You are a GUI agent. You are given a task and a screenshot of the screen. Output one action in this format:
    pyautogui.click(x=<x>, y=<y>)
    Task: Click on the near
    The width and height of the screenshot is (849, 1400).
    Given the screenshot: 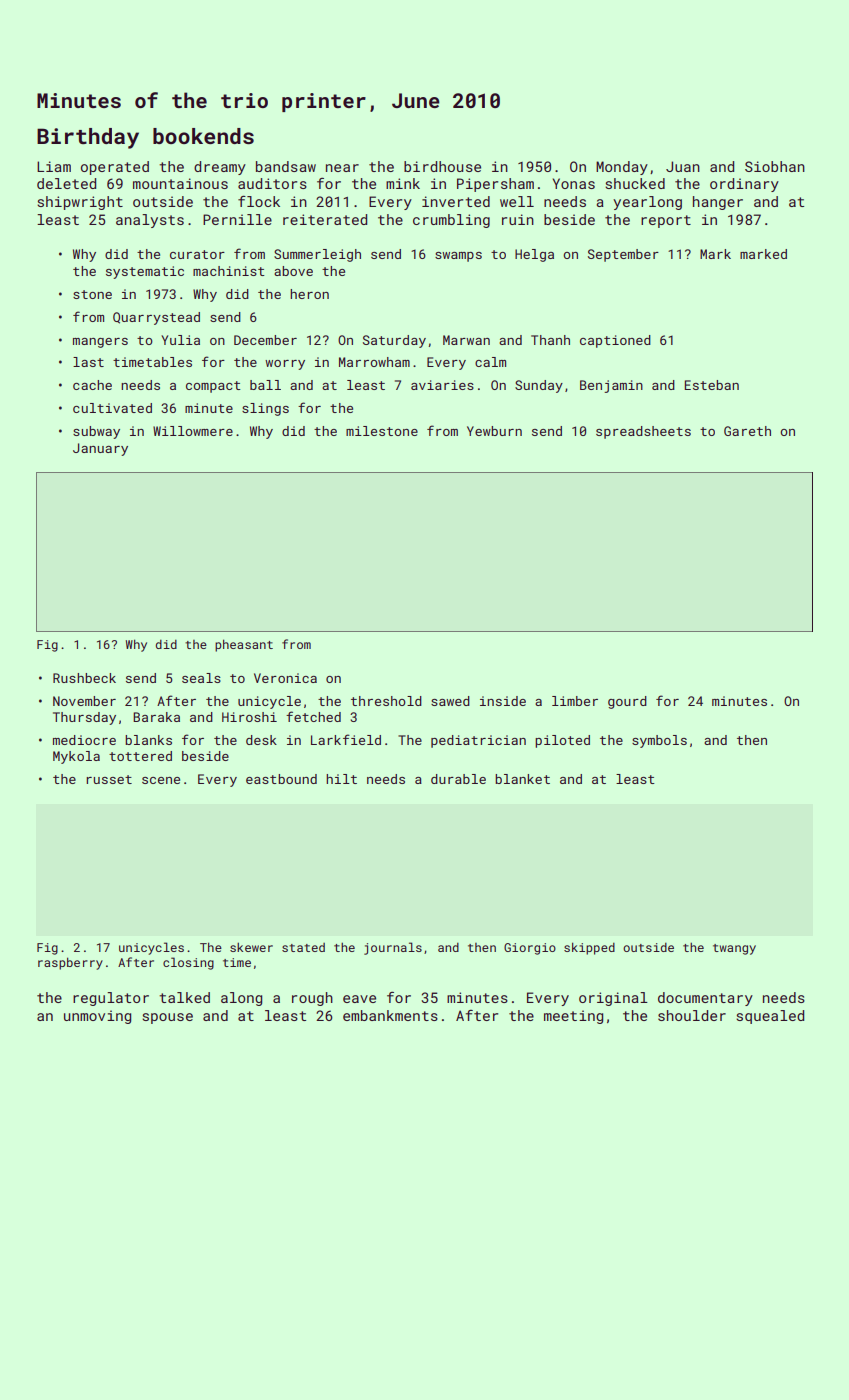 What is the action you would take?
    pyautogui.click(x=342, y=168)
